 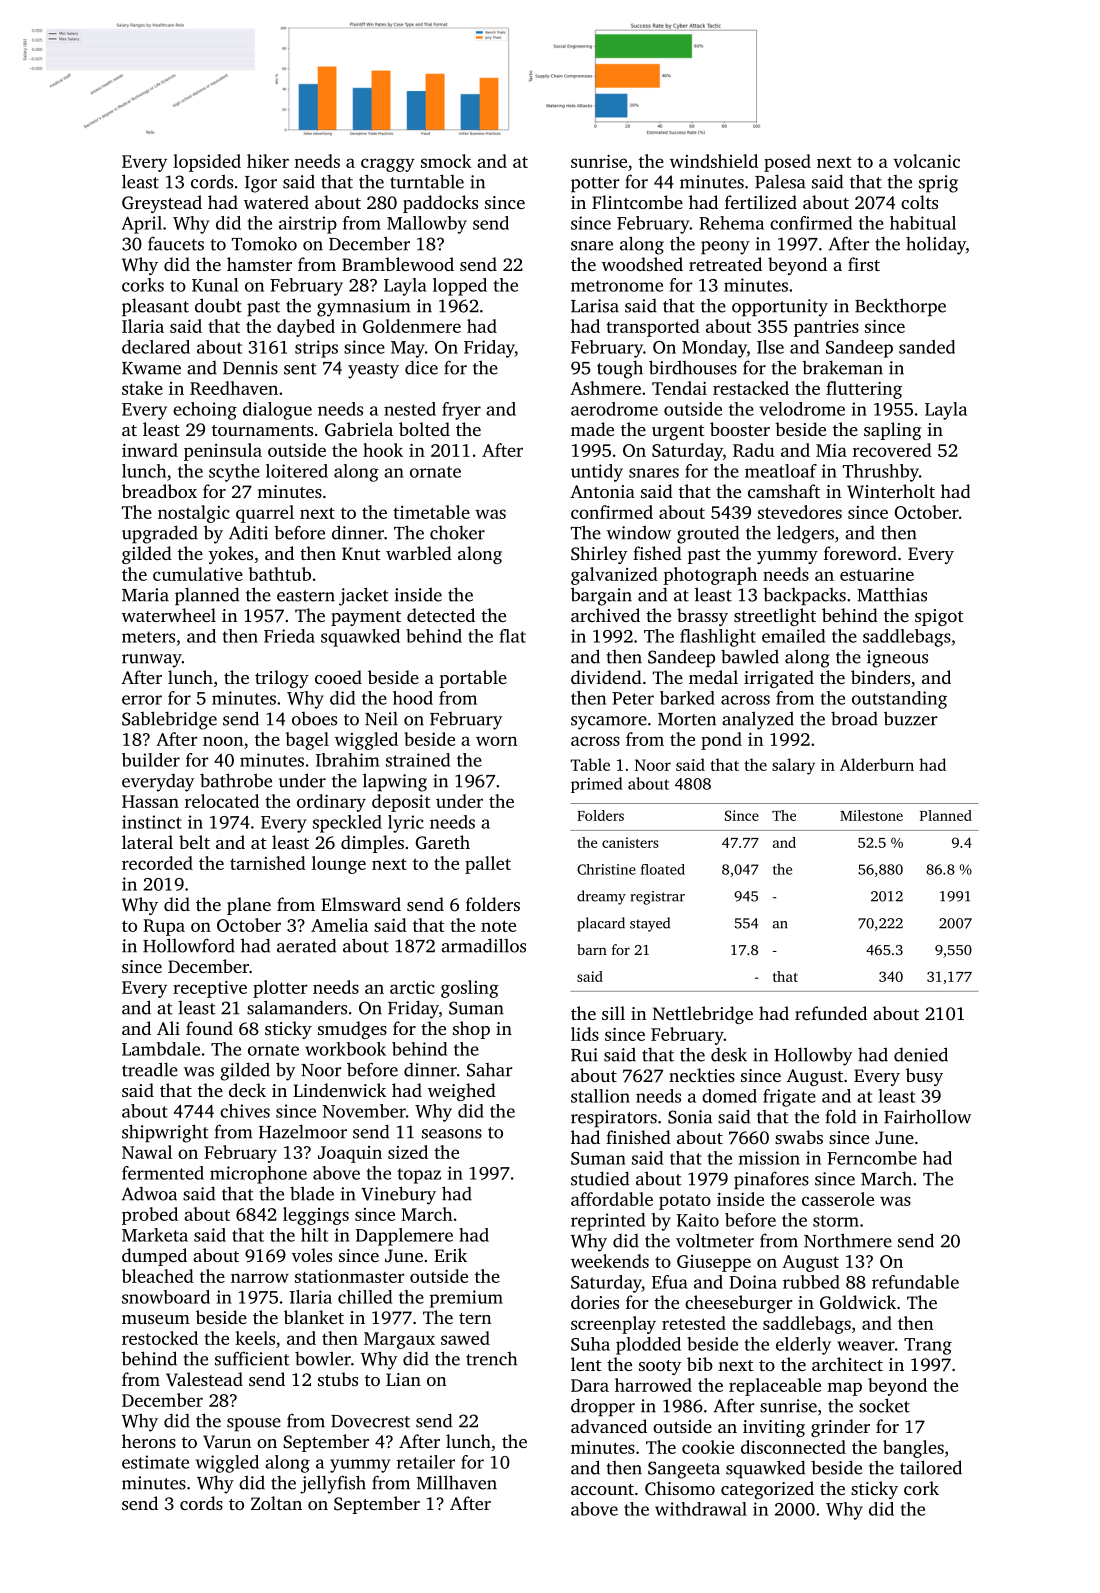 What do you see at coordinates (268, 161) in the screenshot?
I see `hiker` at bounding box center [268, 161].
